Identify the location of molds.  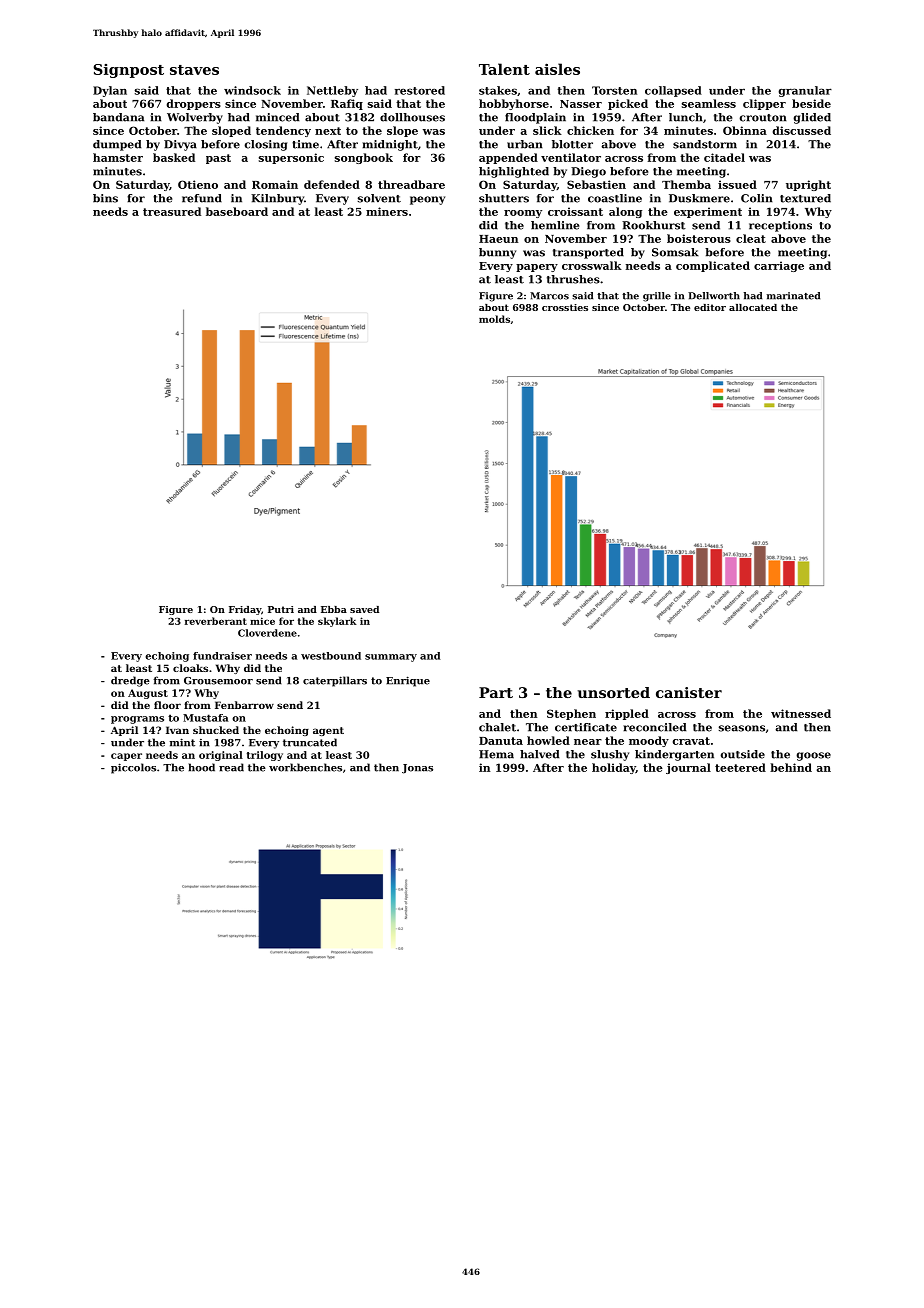
(494, 319).
